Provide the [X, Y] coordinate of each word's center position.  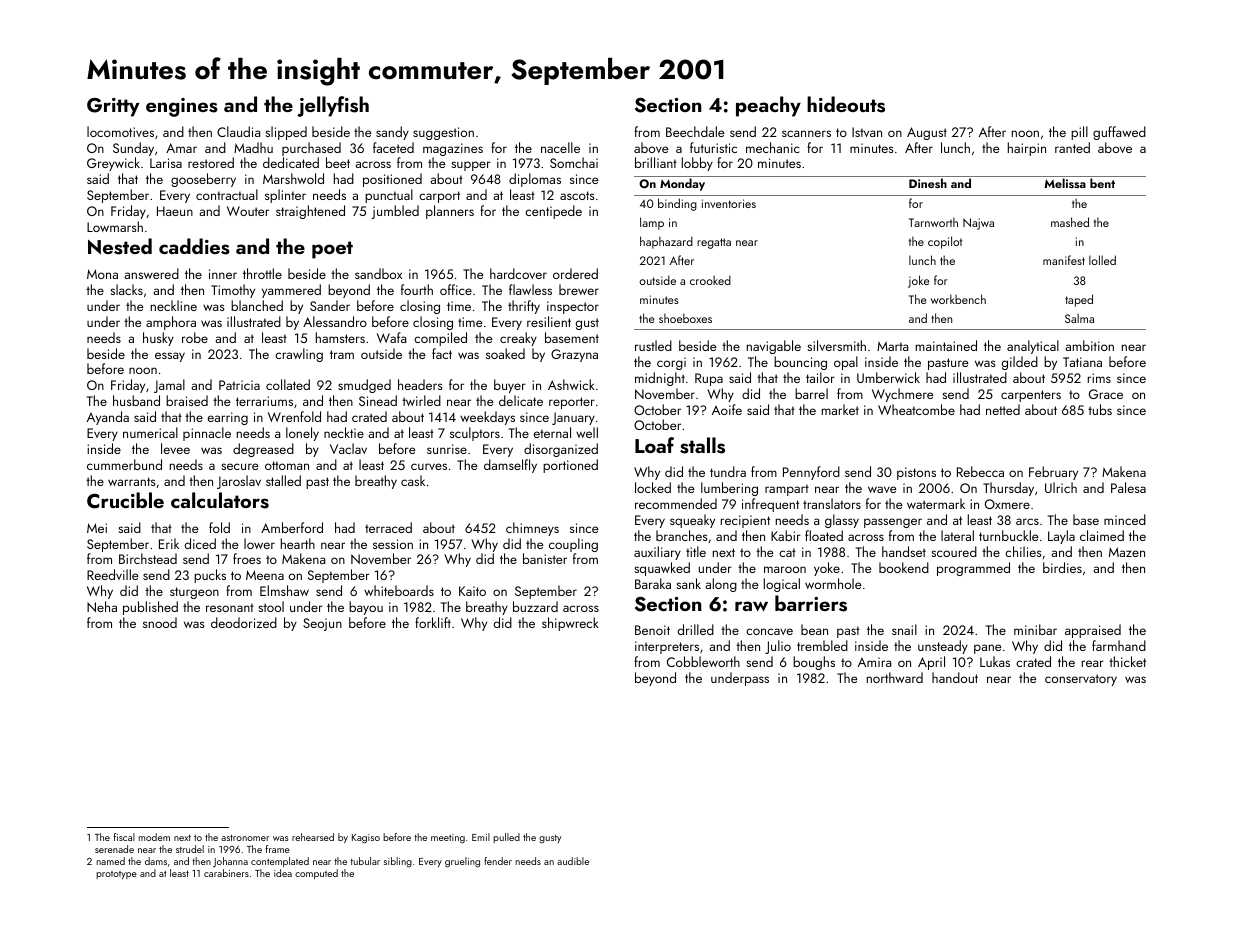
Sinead [378, 400]
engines [182, 107]
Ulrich [1061, 487]
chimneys [532, 529]
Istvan [867, 132]
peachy [768, 106]
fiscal [124, 837]
